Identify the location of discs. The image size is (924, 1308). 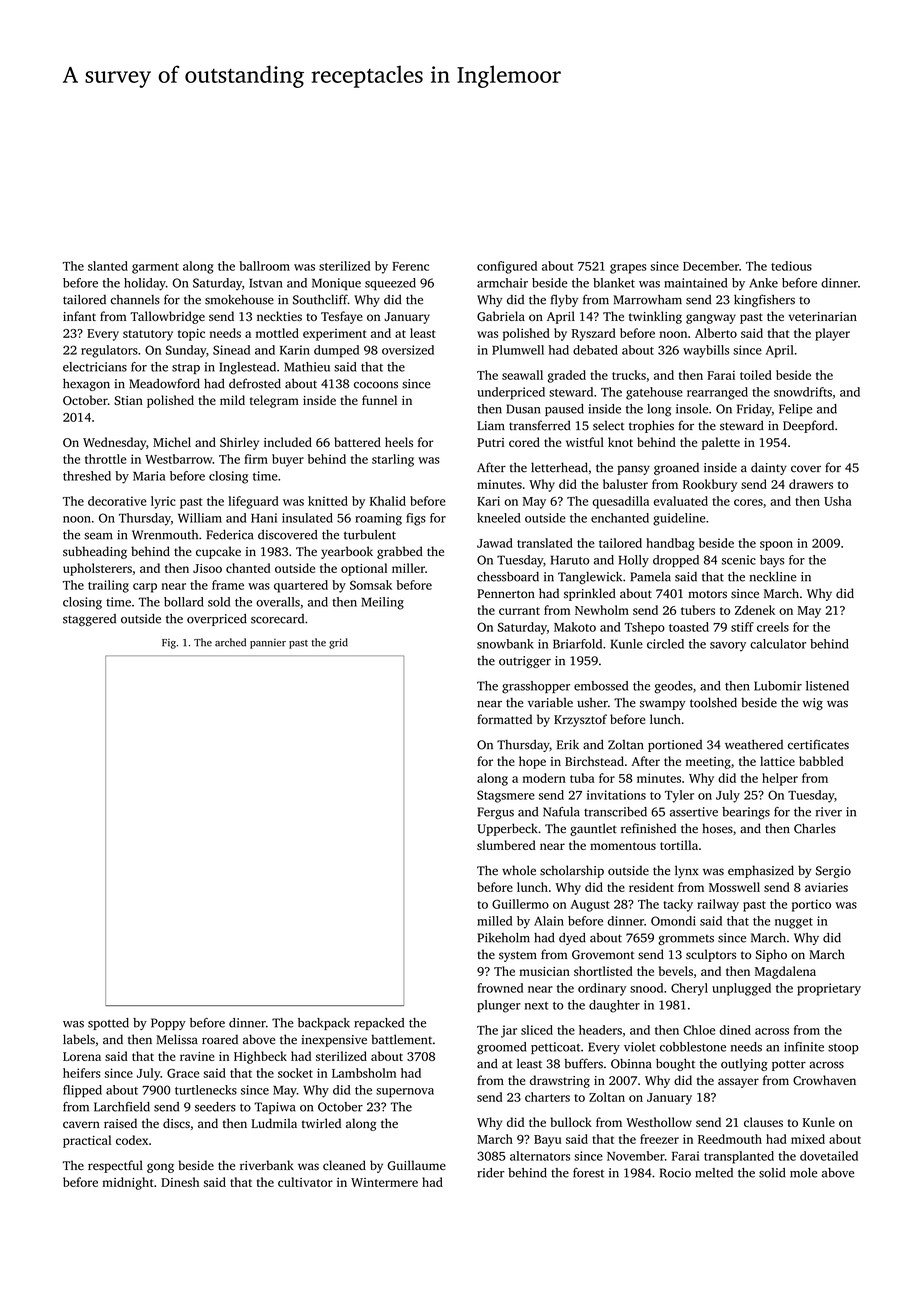
(176, 1123).
